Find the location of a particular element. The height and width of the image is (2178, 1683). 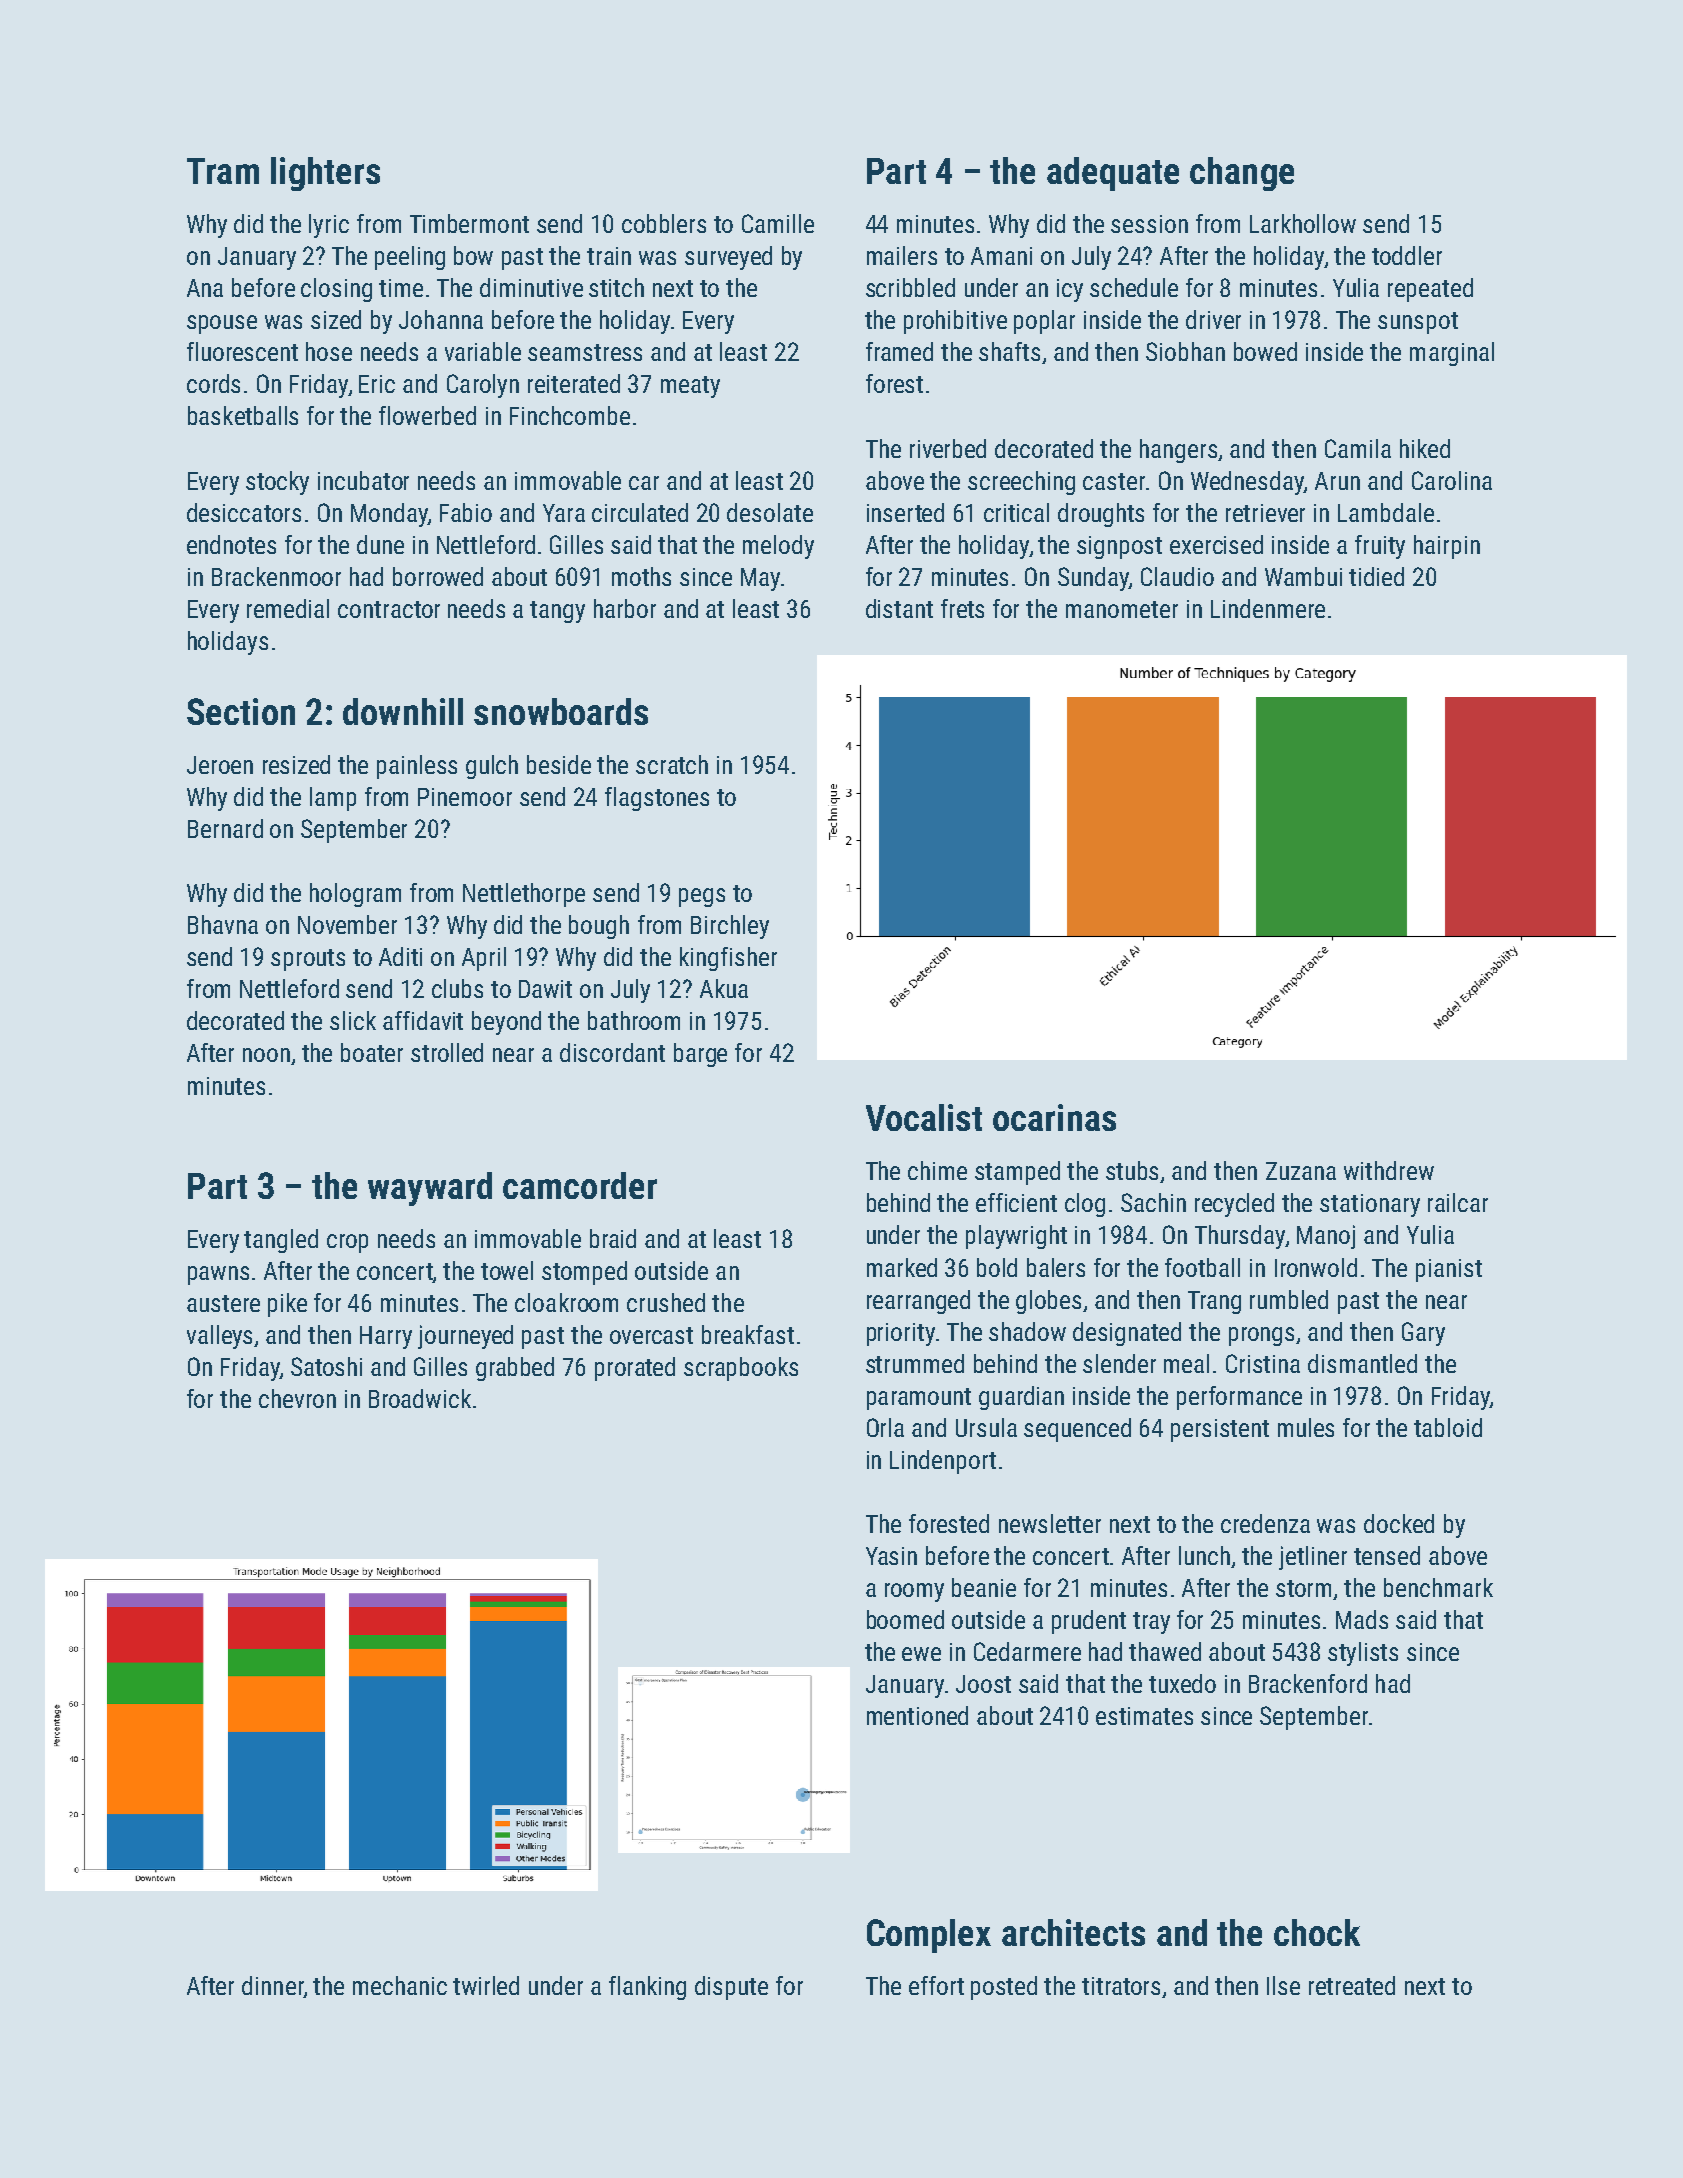

scratch is located at coordinates (672, 764).
